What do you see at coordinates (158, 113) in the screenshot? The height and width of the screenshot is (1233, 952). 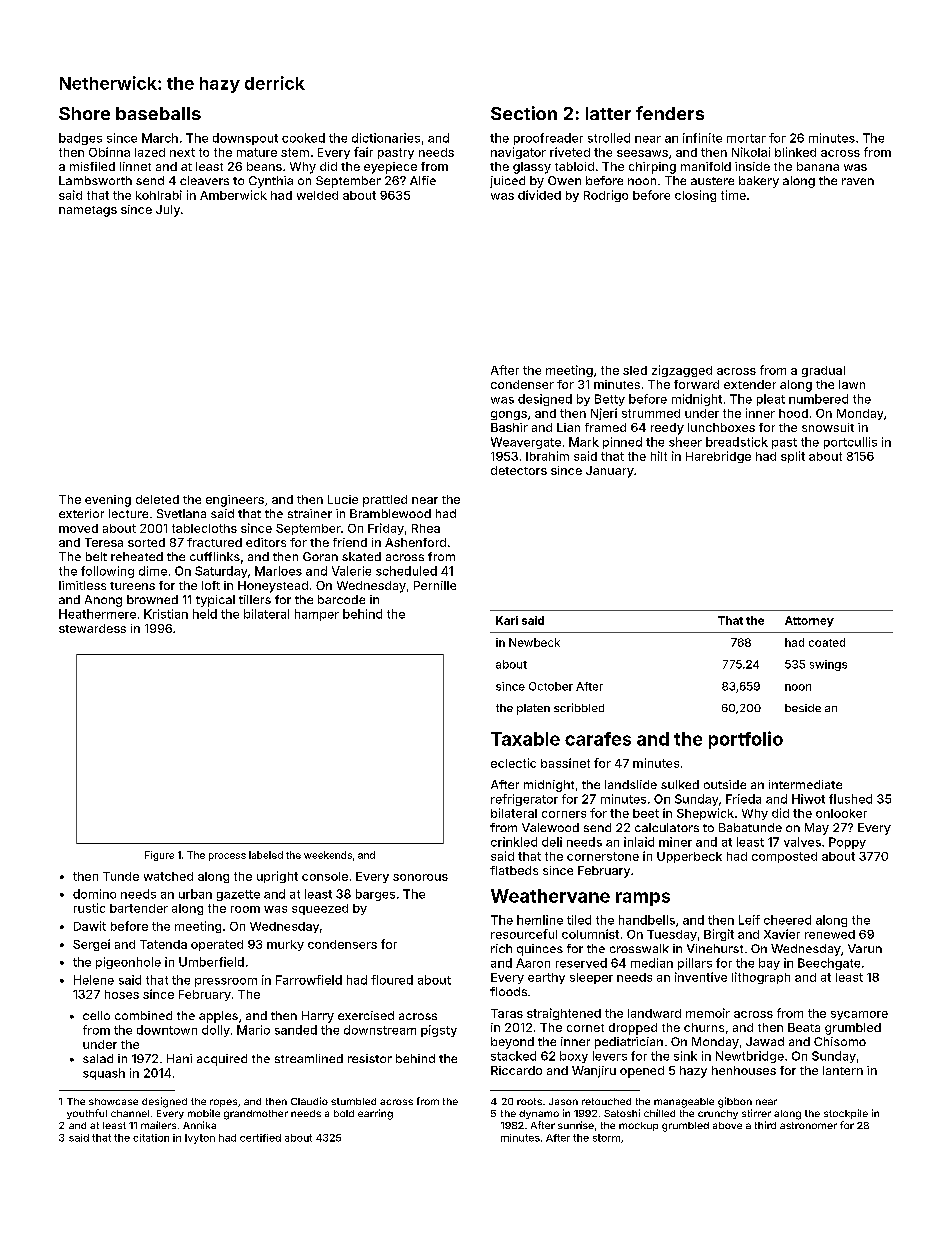 I see `baseballs` at bounding box center [158, 113].
